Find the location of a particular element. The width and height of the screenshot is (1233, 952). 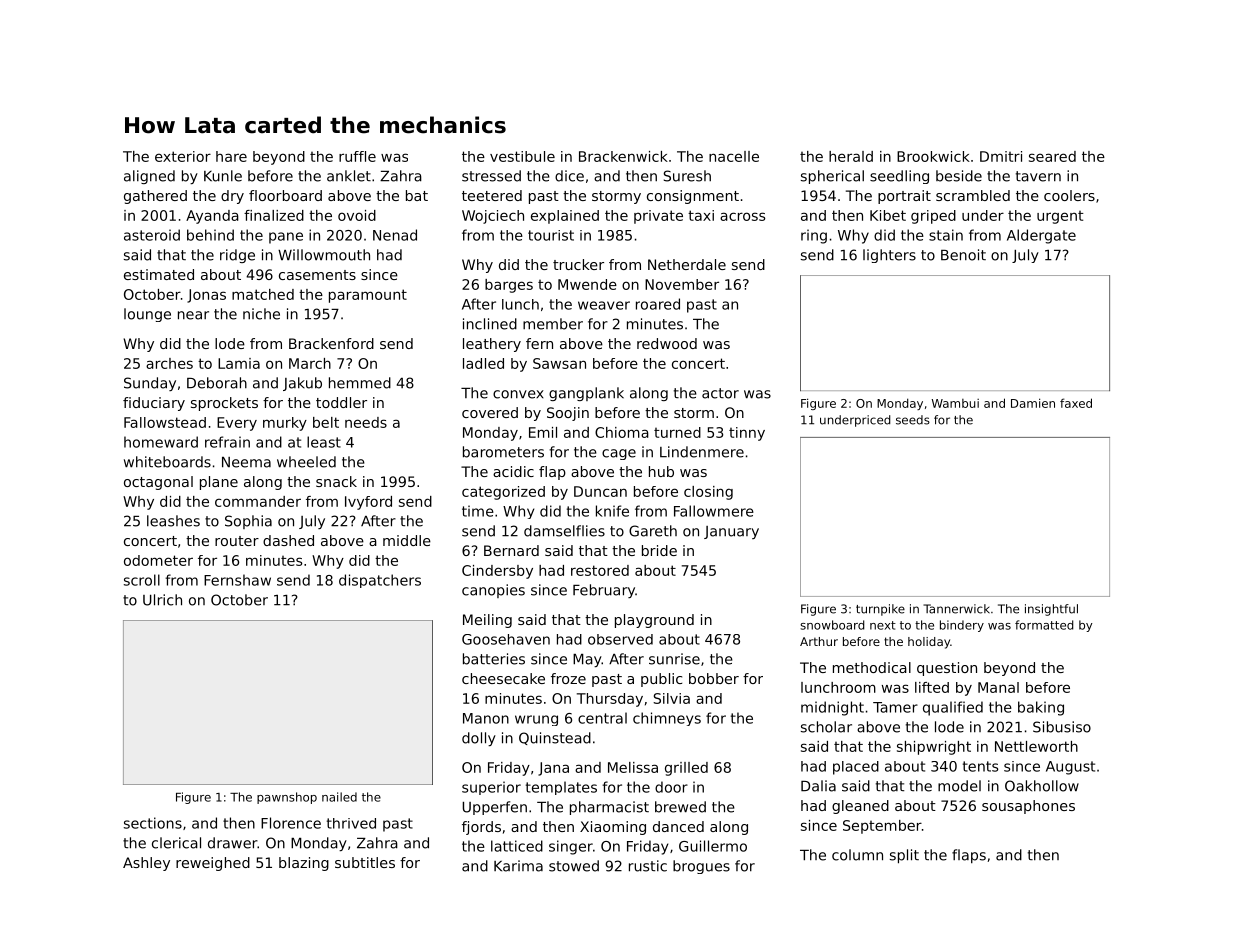

coolers is located at coordinates (1069, 195).
